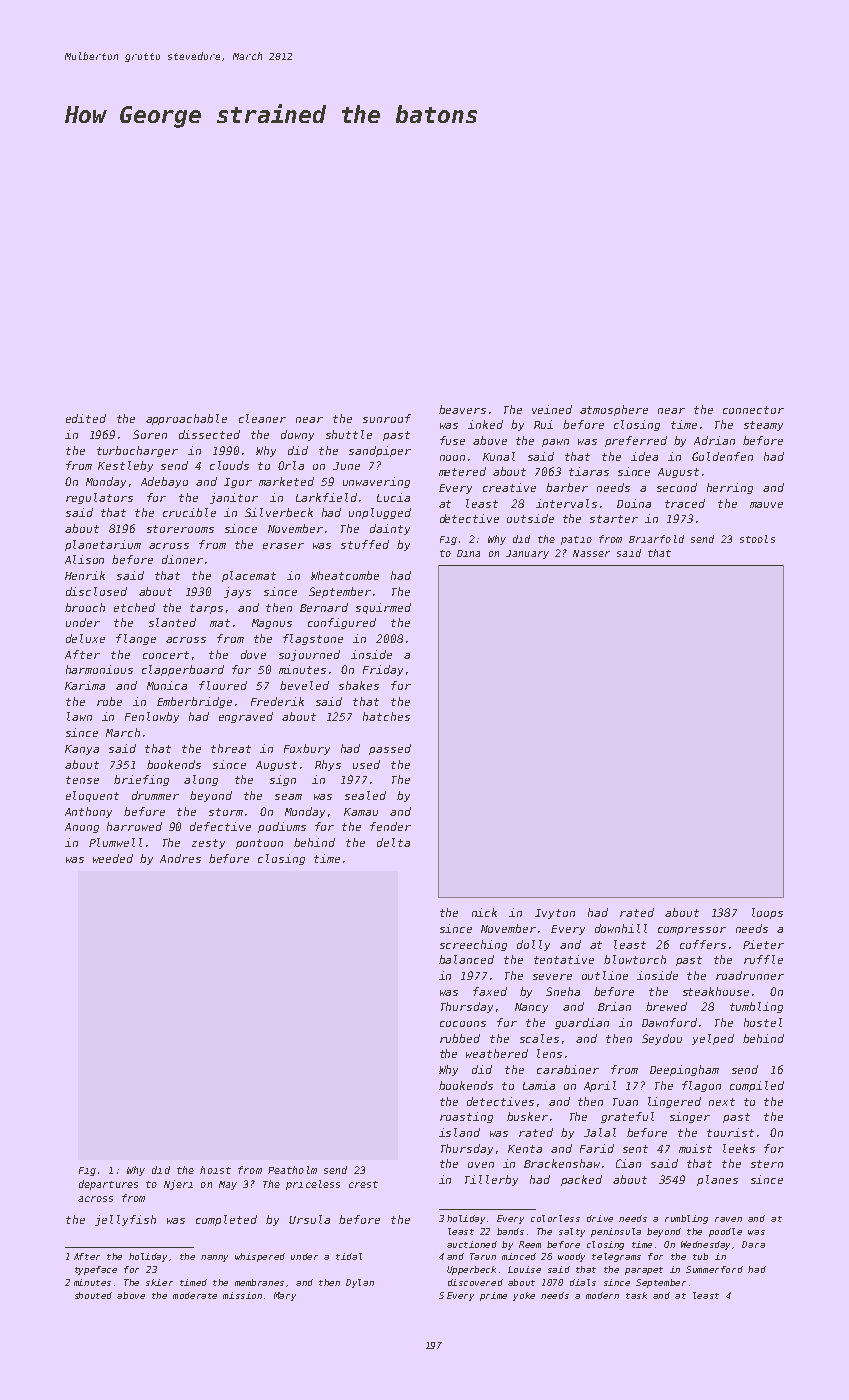 The width and height of the image is (849, 1400). What do you see at coordinates (753, 410) in the image?
I see `connector` at bounding box center [753, 410].
